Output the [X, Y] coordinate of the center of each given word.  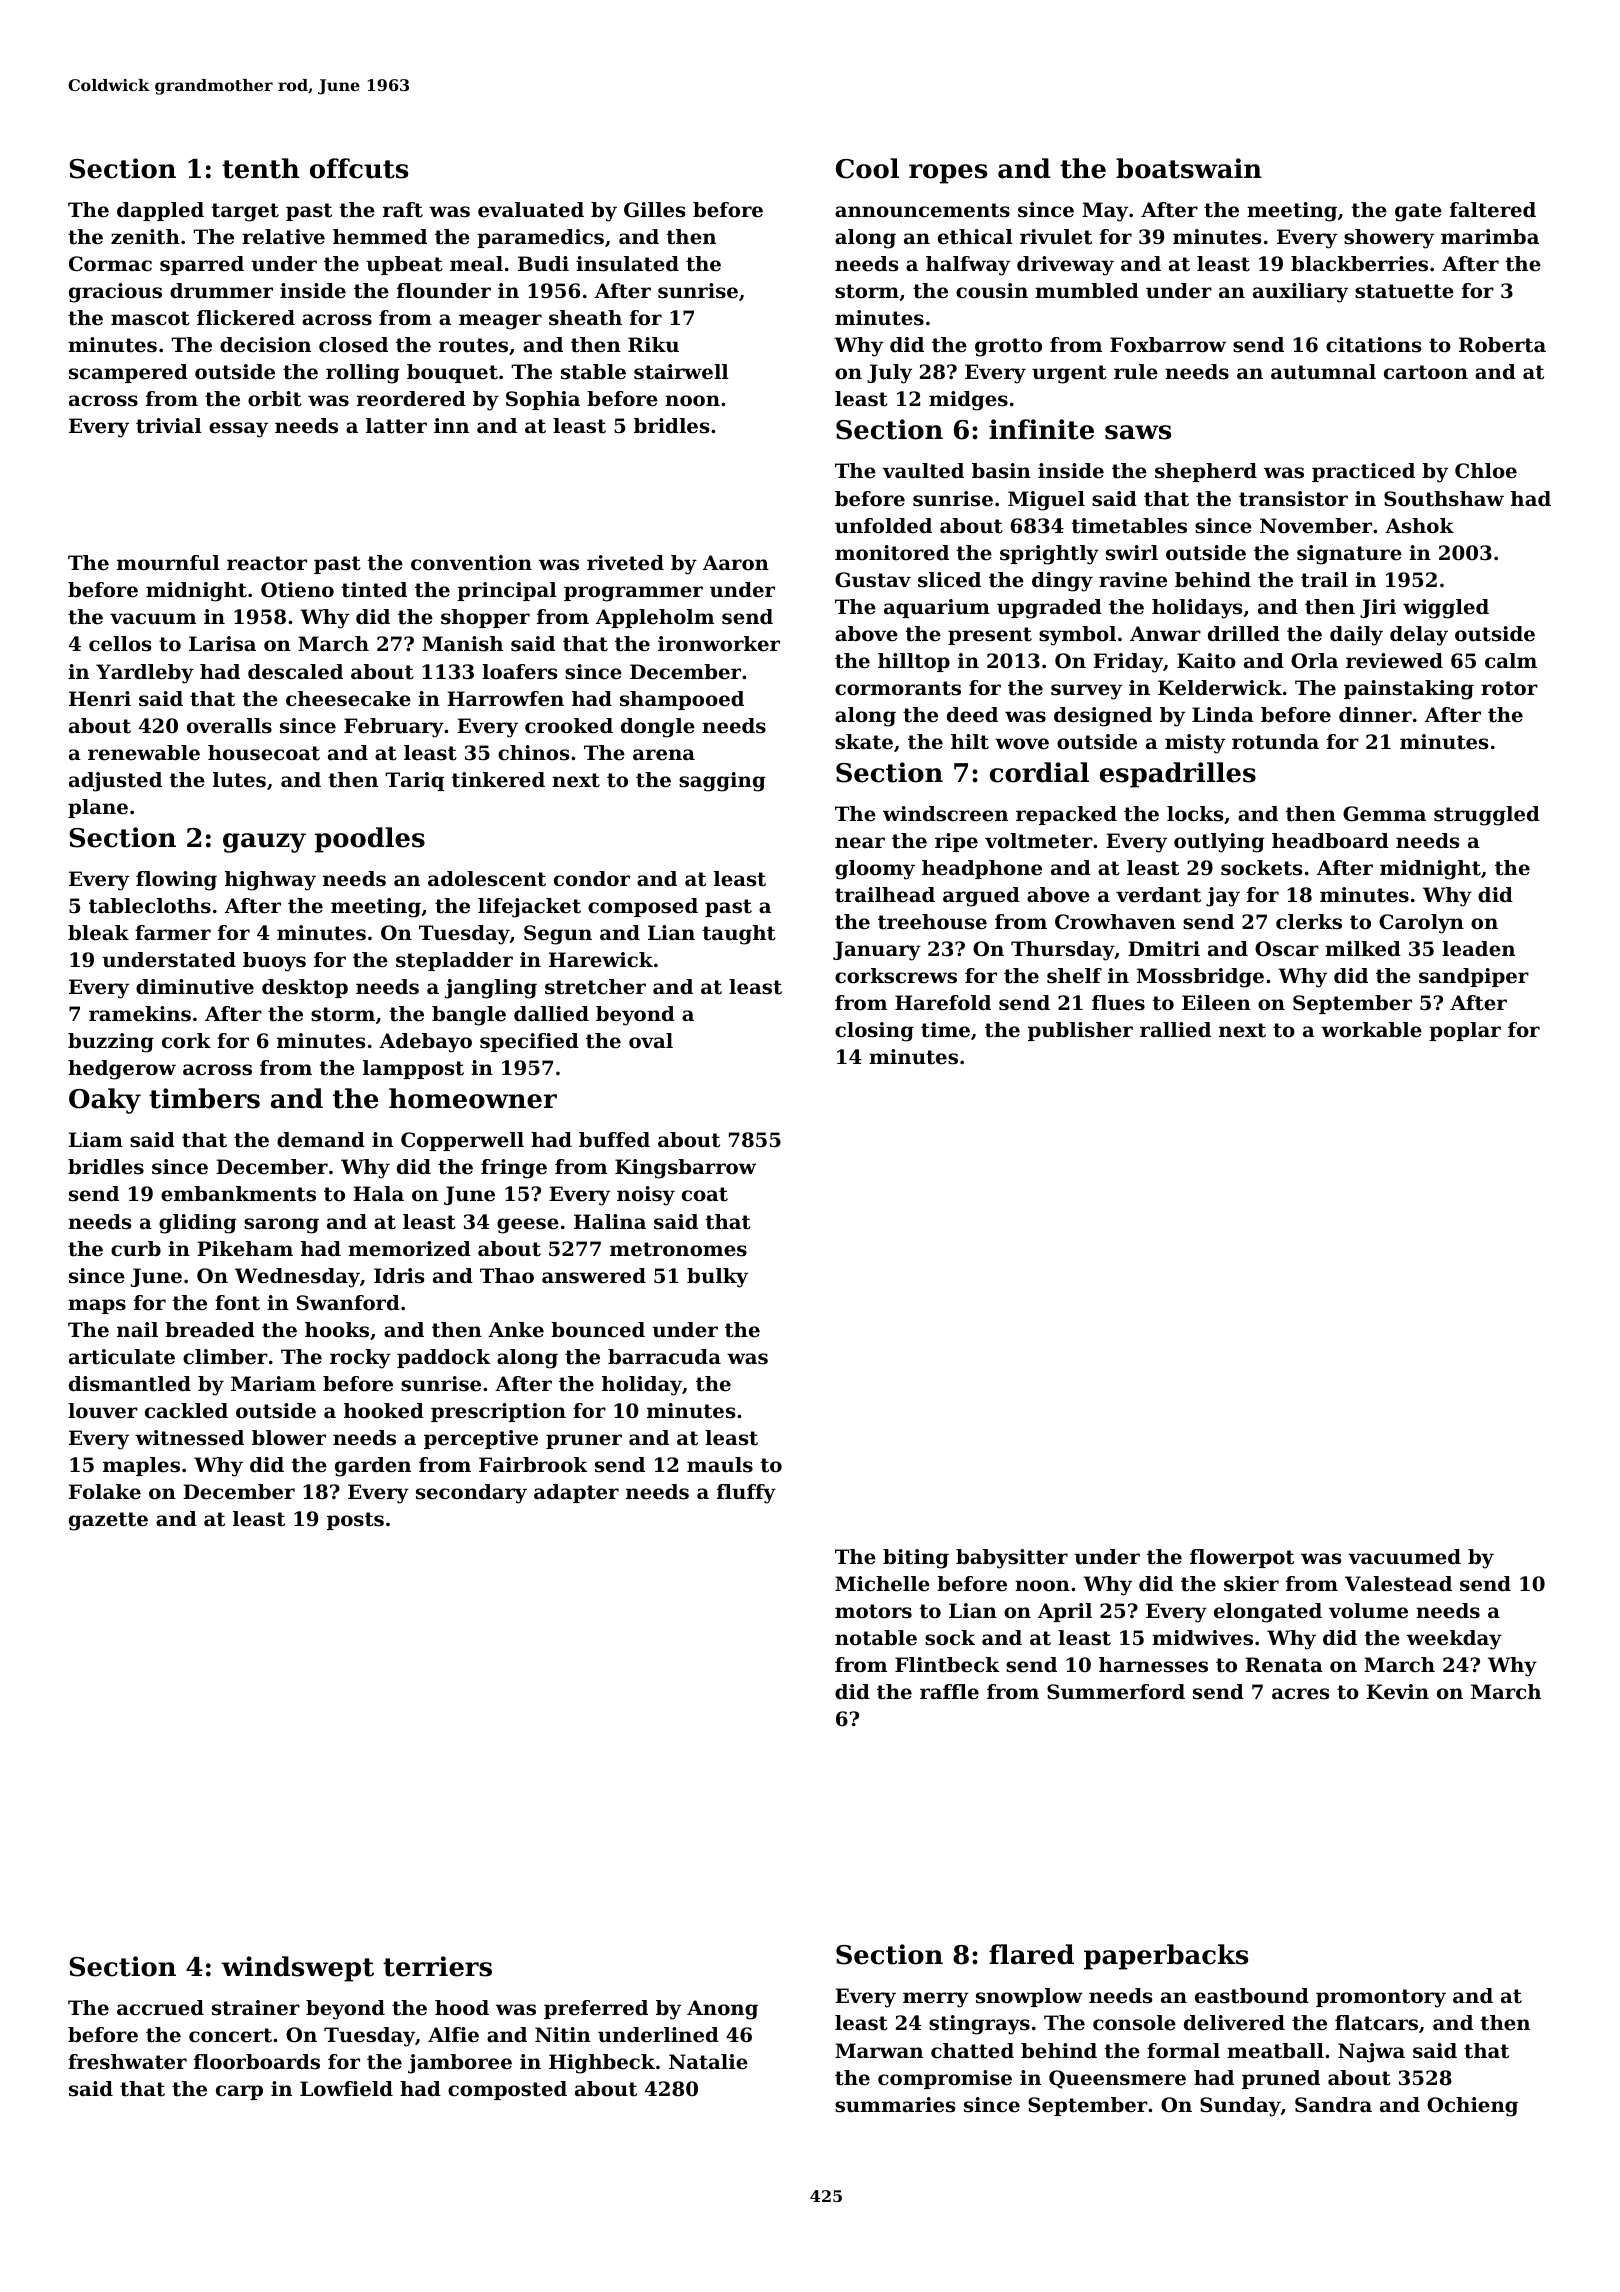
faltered [1493, 210]
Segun [558, 935]
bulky [717, 1278]
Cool [867, 168]
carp [239, 2092]
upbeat [404, 265]
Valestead [1398, 1584]
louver [103, 1411]
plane [98, 808]
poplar [1465, 1031]
